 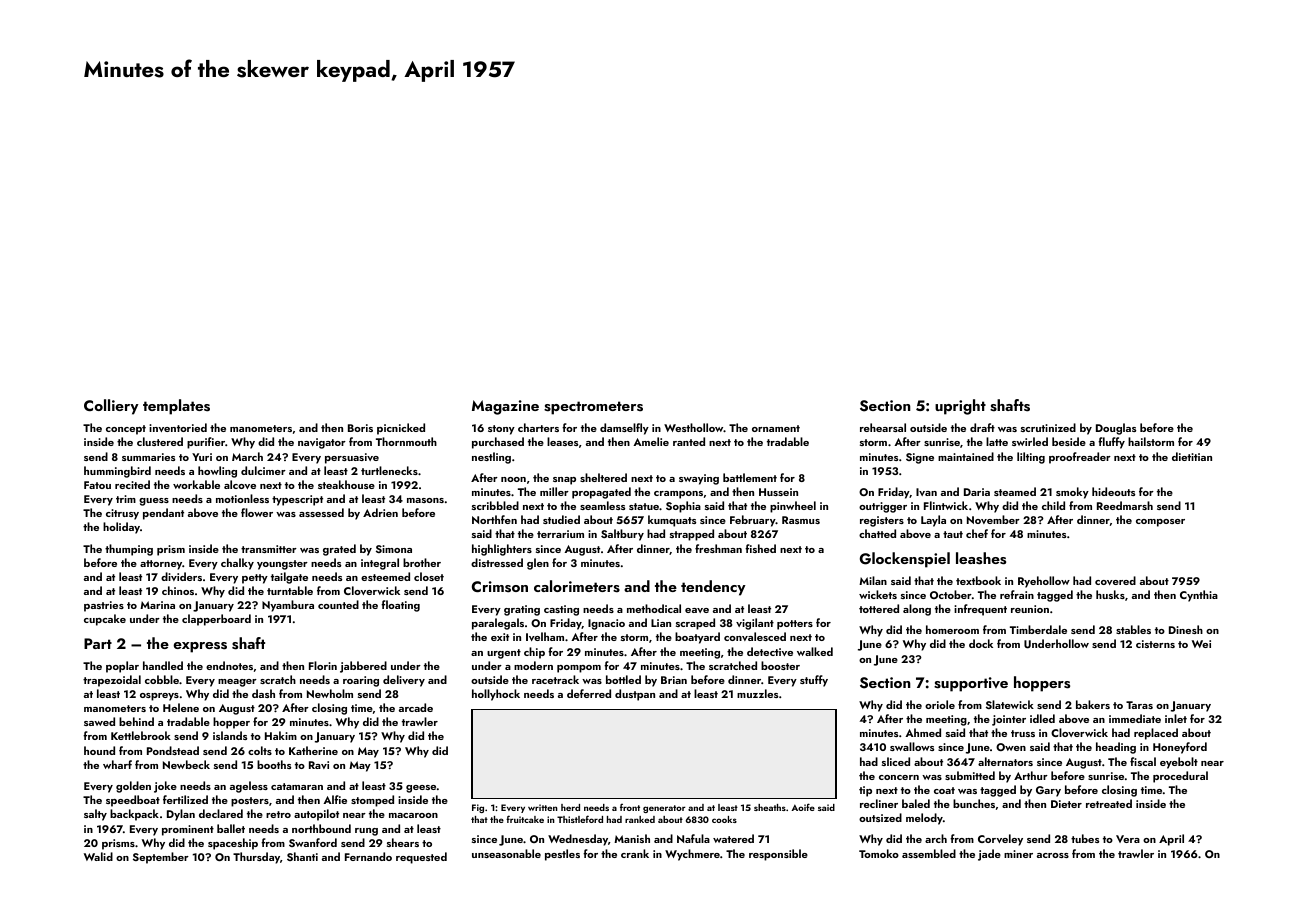 I want to click on September, so click(x=161, y=858).
